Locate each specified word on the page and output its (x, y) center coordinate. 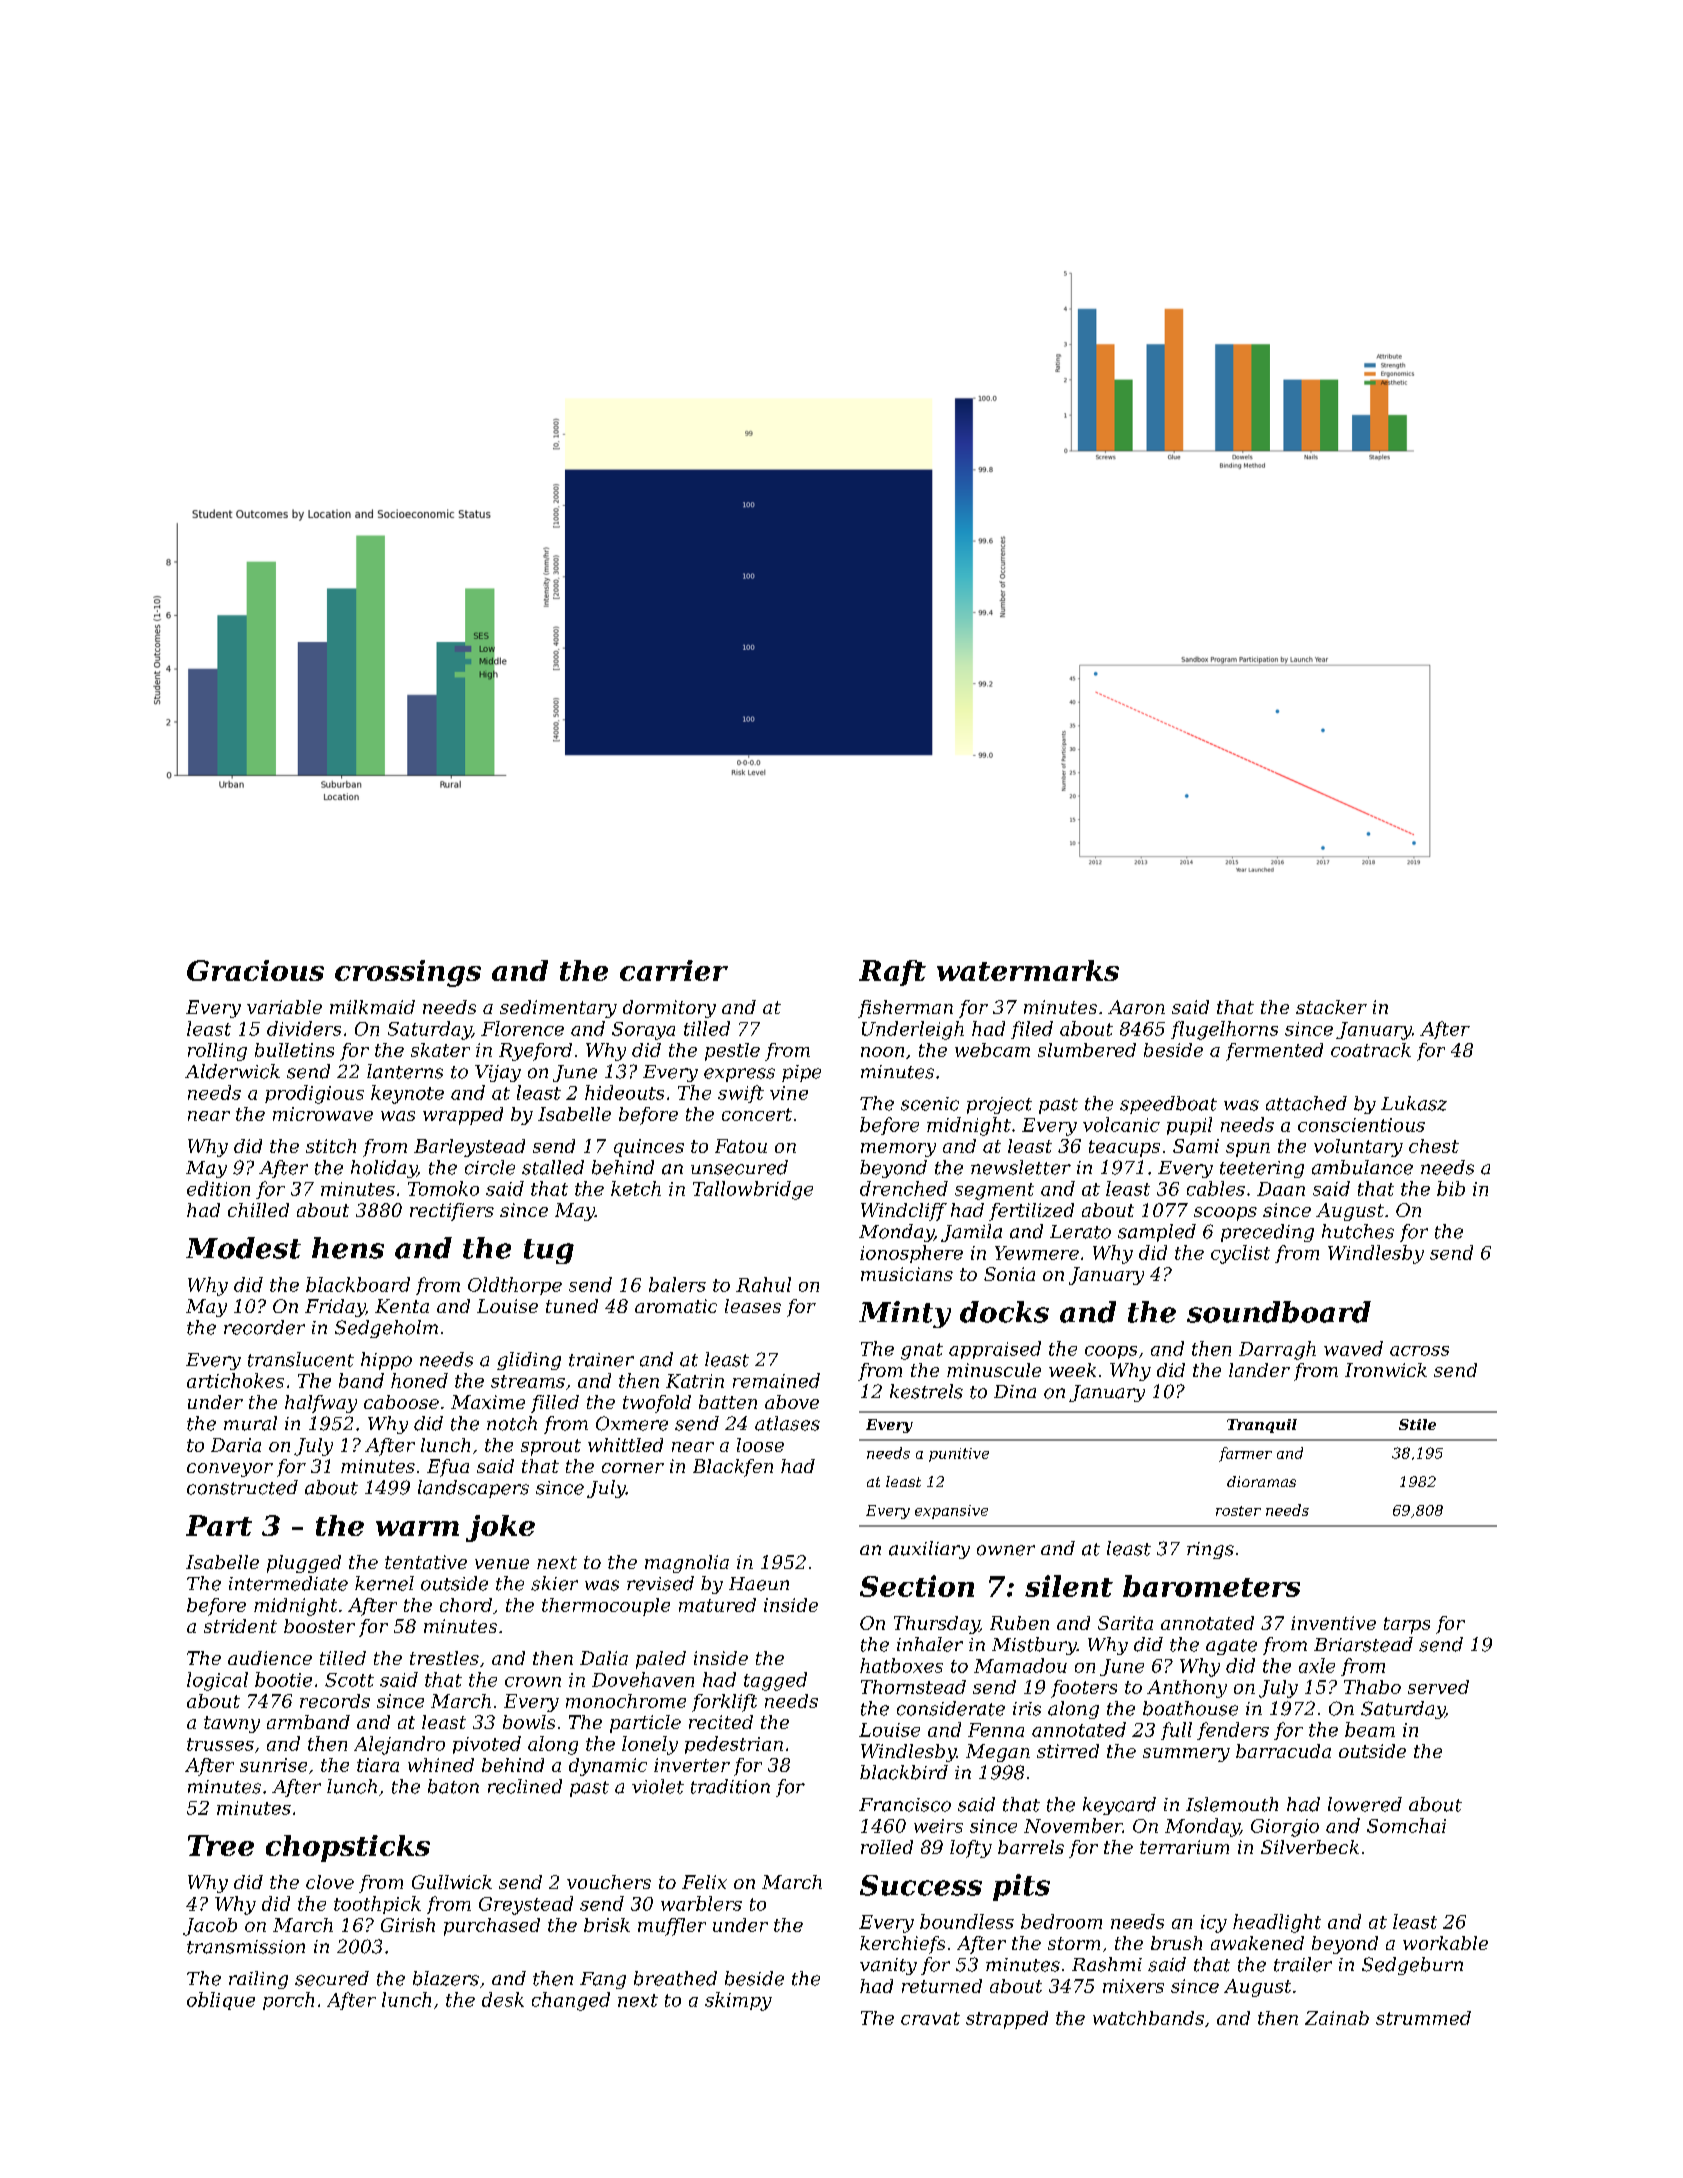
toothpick (377, 1905)
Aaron (1136, 1007)
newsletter (1021, 1167)
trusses (220, 1744)
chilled (258, 1210)
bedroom (1061, 1921)
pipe (801, 1073)
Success (921, 1885)
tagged (775, 1681)
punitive (959, 1455)
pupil (1189, 1126)
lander (1259, 1370)
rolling (217, 1052)
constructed (242, 1487)
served (1438, 1687)
